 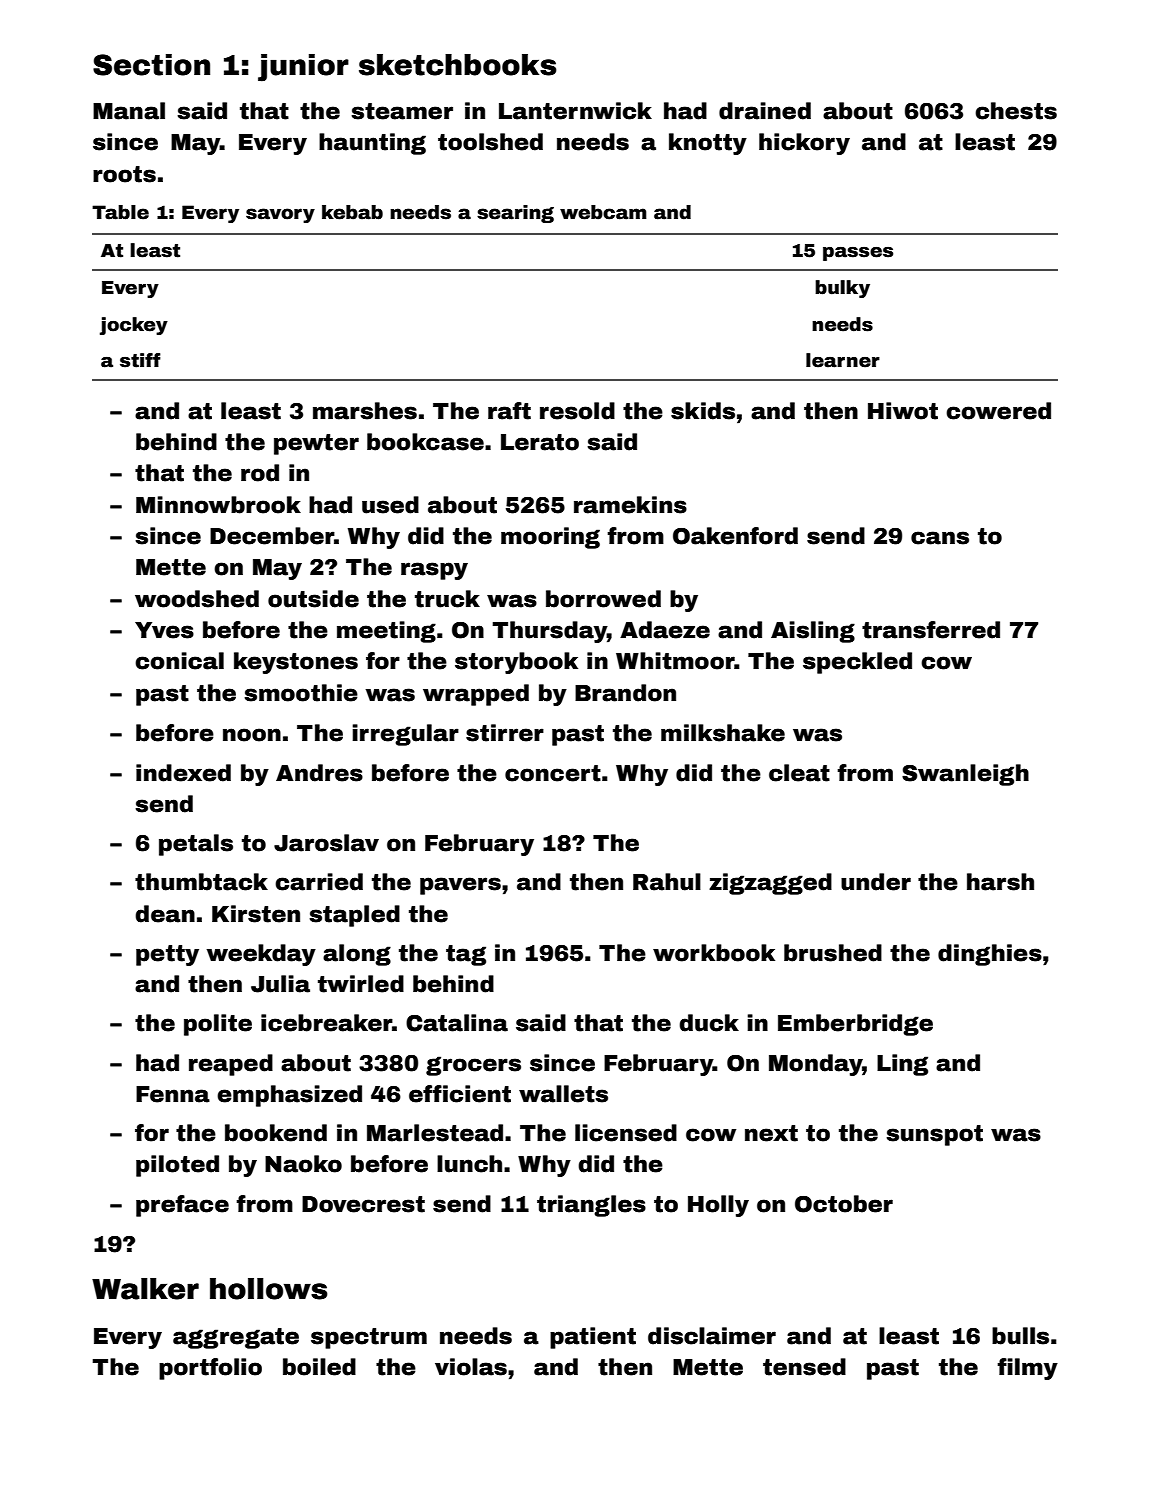 I want to click on jockey, so click(x=134, y=326).
